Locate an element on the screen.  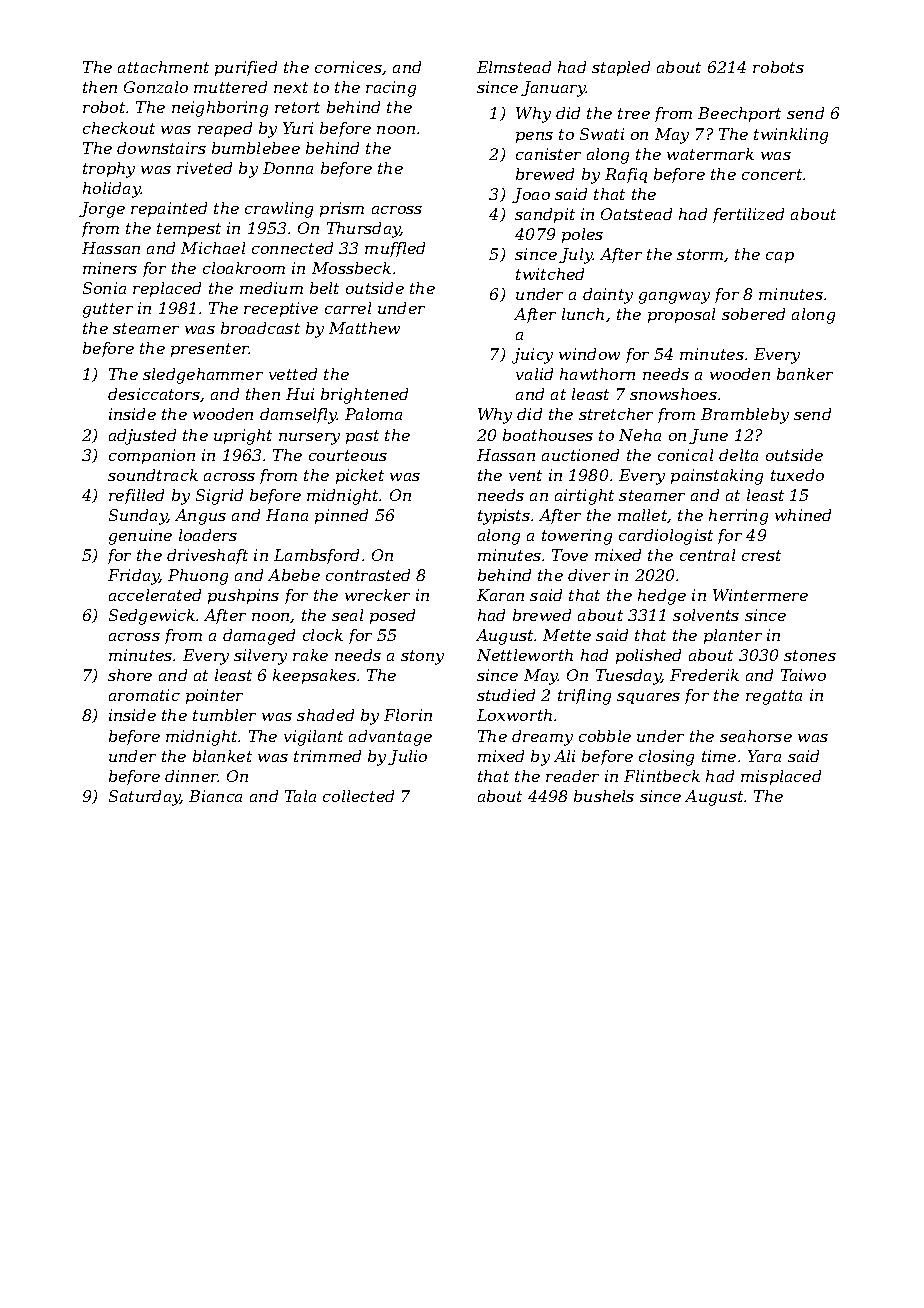
reaped is located at coordinates (225, 129).
